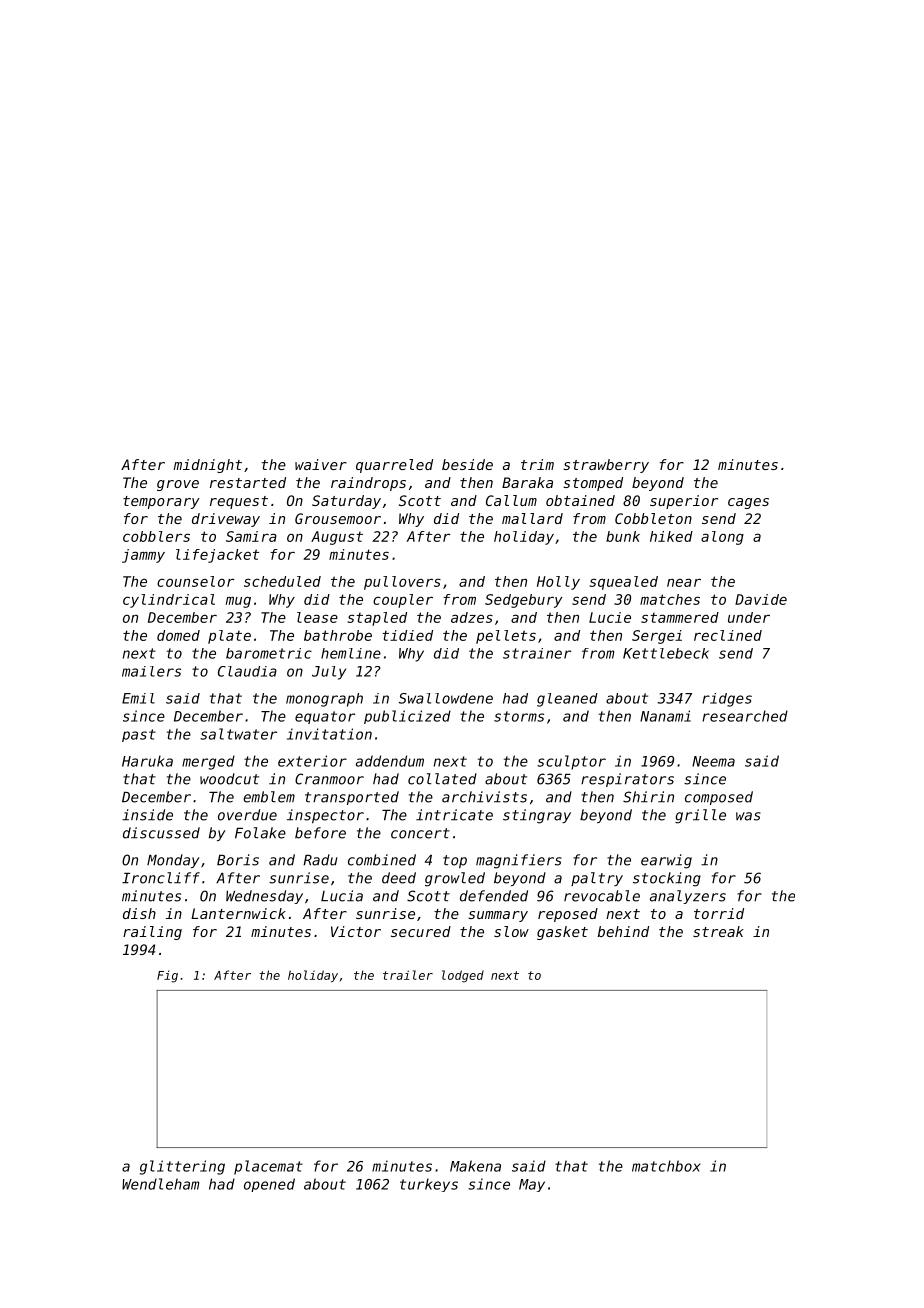  I want to click on dish, so click(139, 913).
